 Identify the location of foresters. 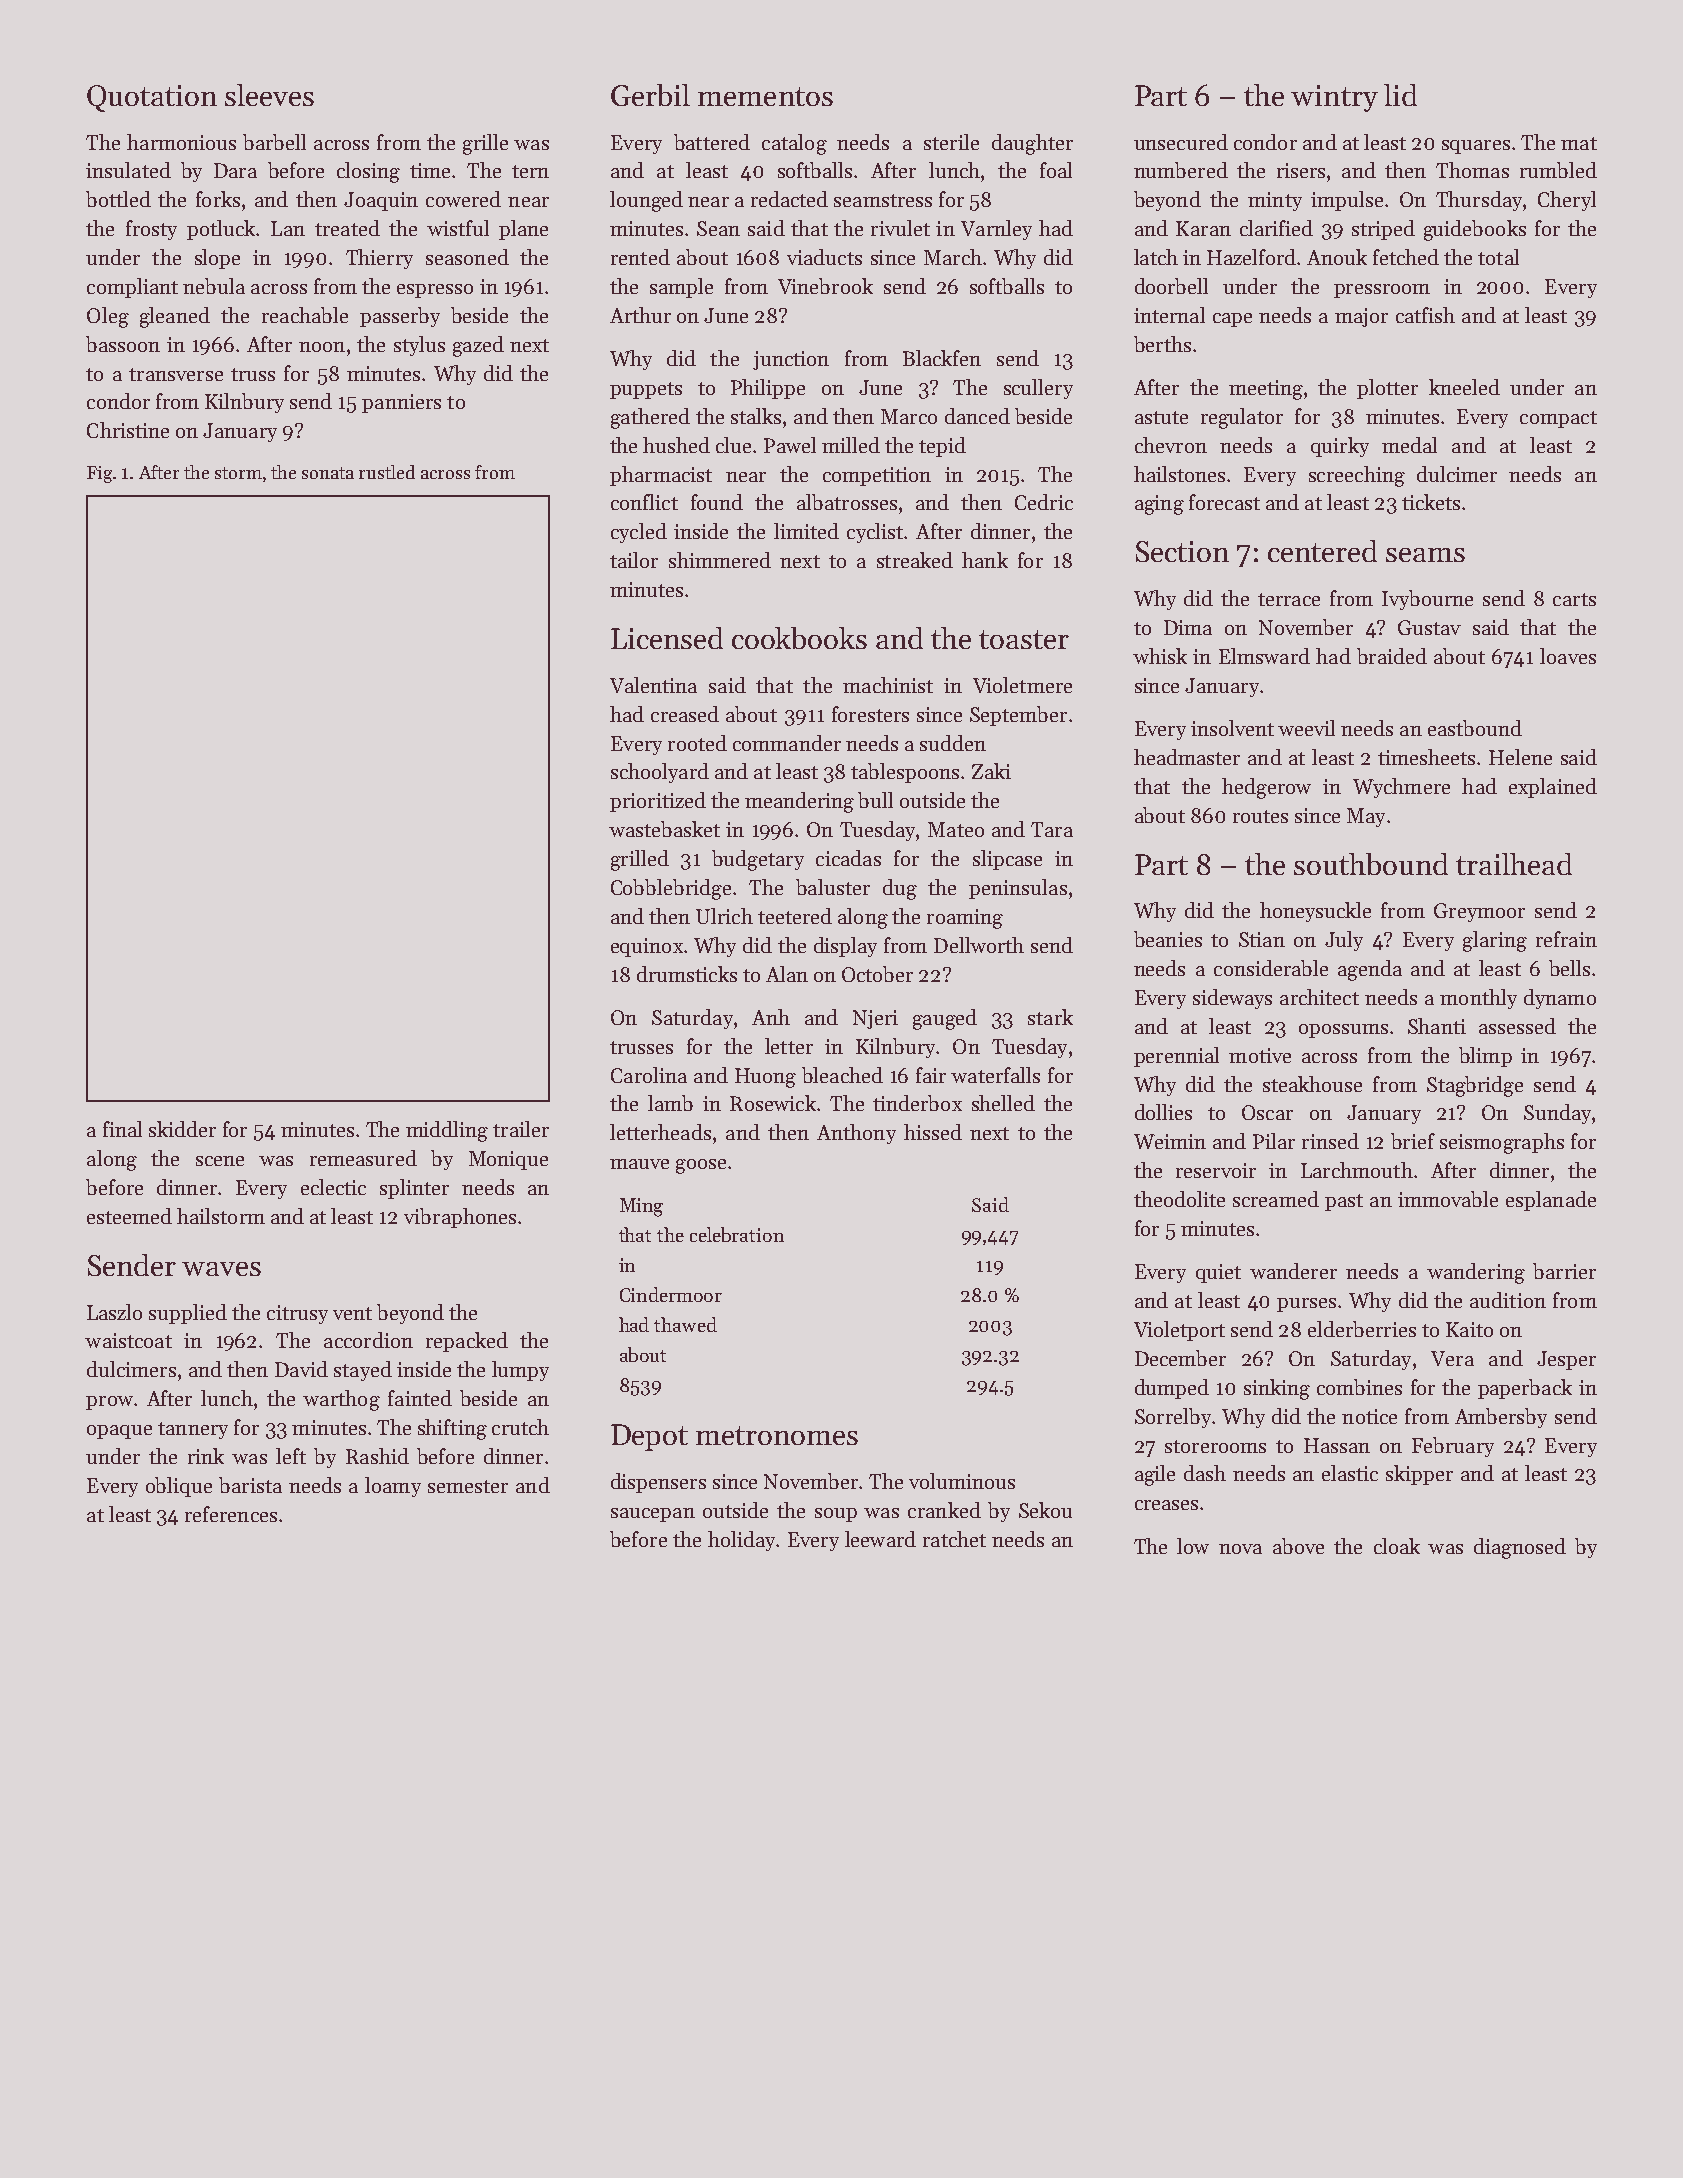
(870, 714).
